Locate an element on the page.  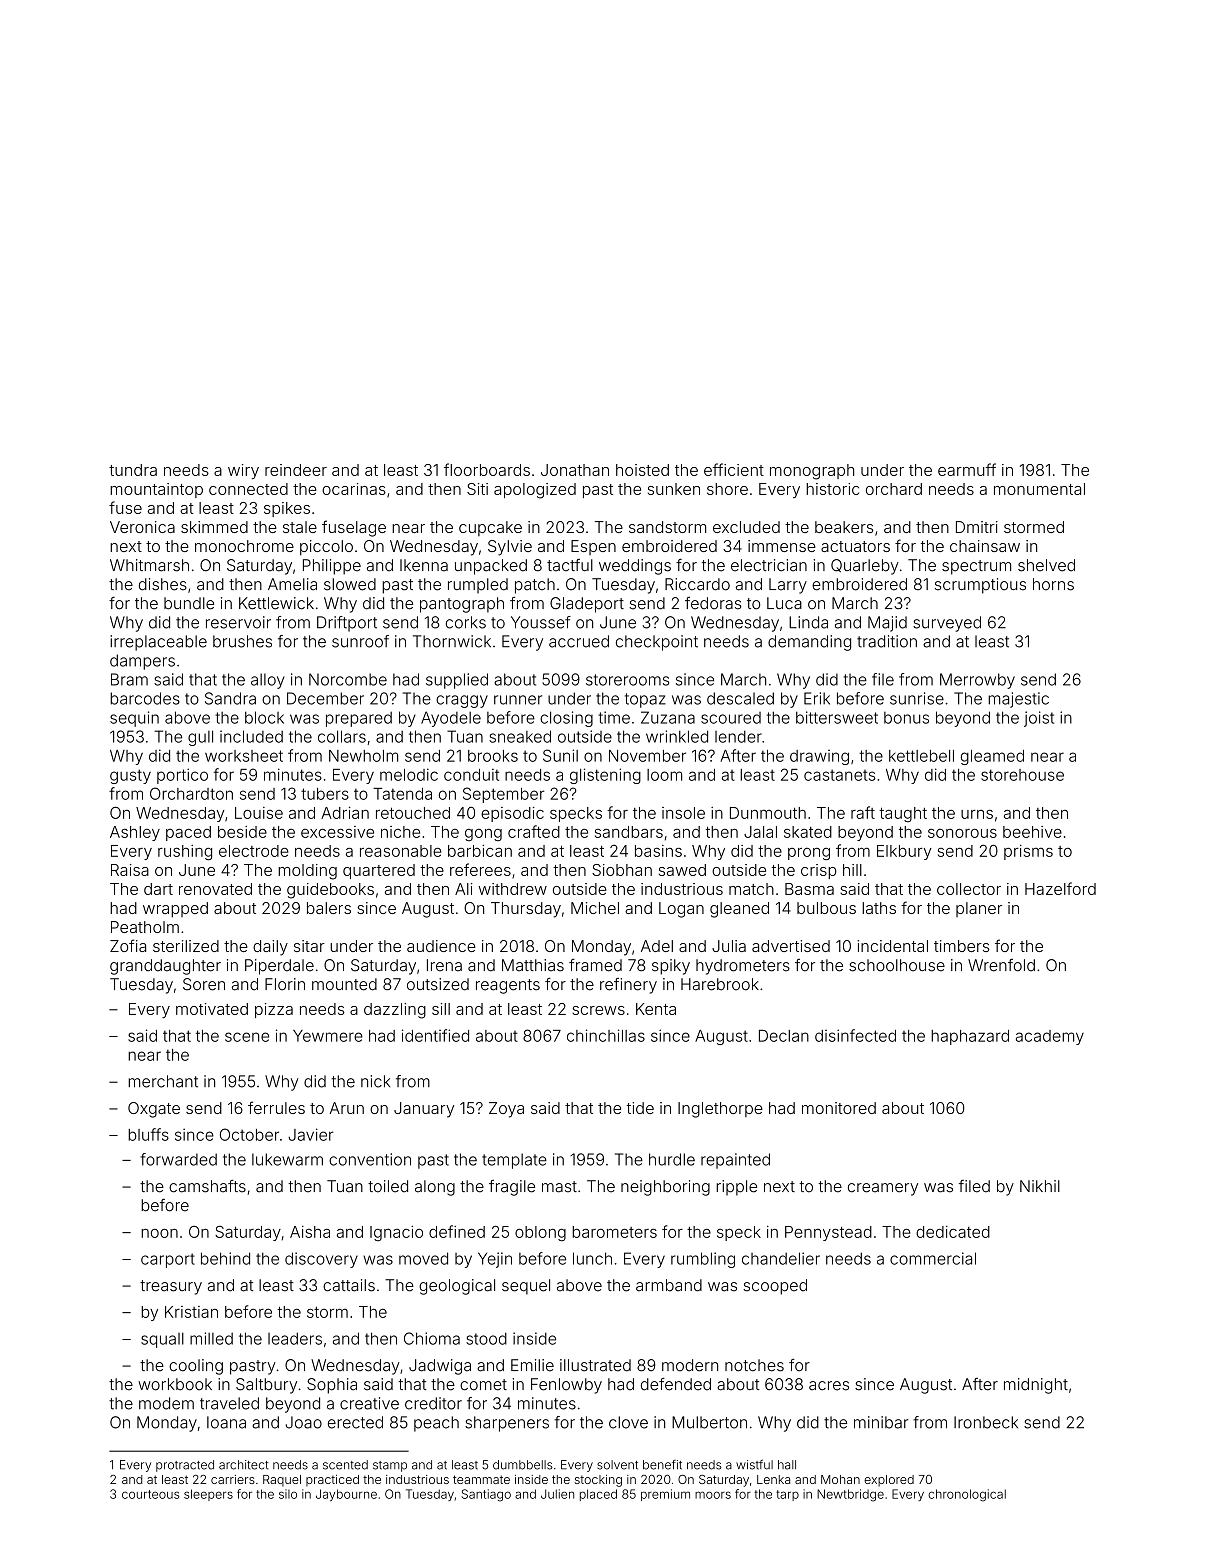
ocarinas is located at coordinates (354, 489).
